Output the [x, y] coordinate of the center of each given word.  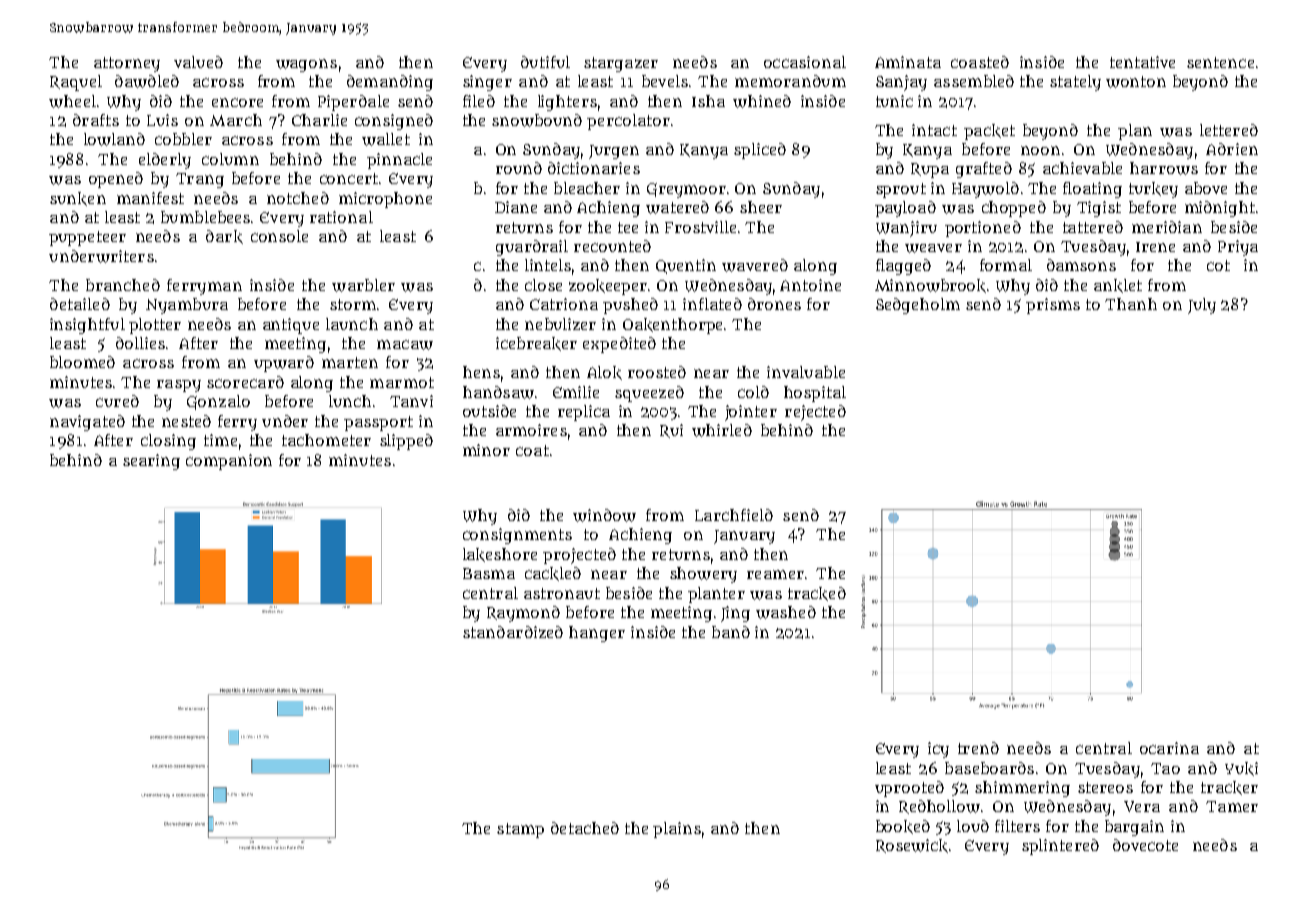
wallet [386, 139]
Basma [489, 573]
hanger [597, 634]
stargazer [621, 64]
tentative [1142, 62]
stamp [520, 830]
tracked [817, 594]
